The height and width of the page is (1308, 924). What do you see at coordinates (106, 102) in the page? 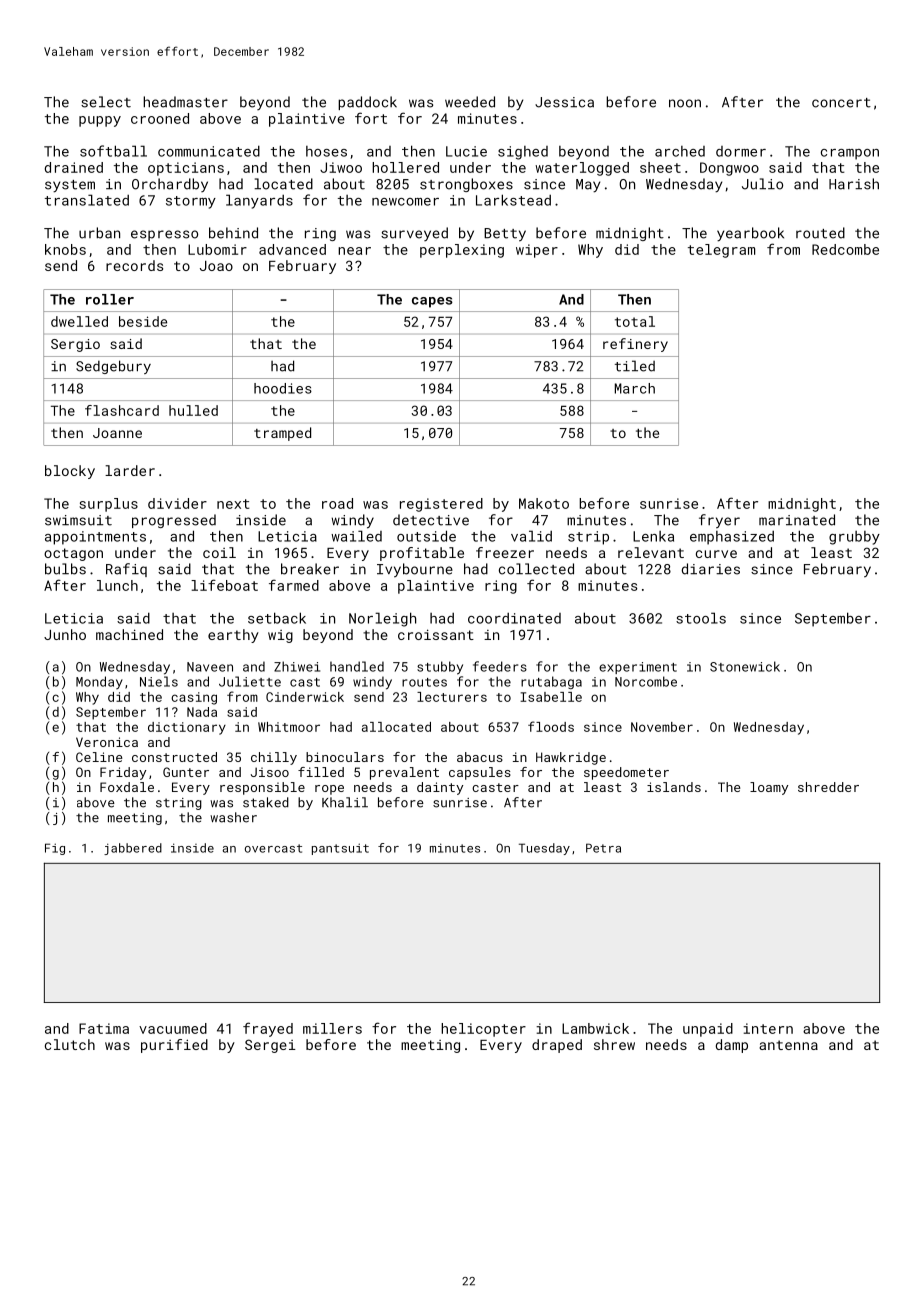
I see `select` at bounding box center [106, 102].
